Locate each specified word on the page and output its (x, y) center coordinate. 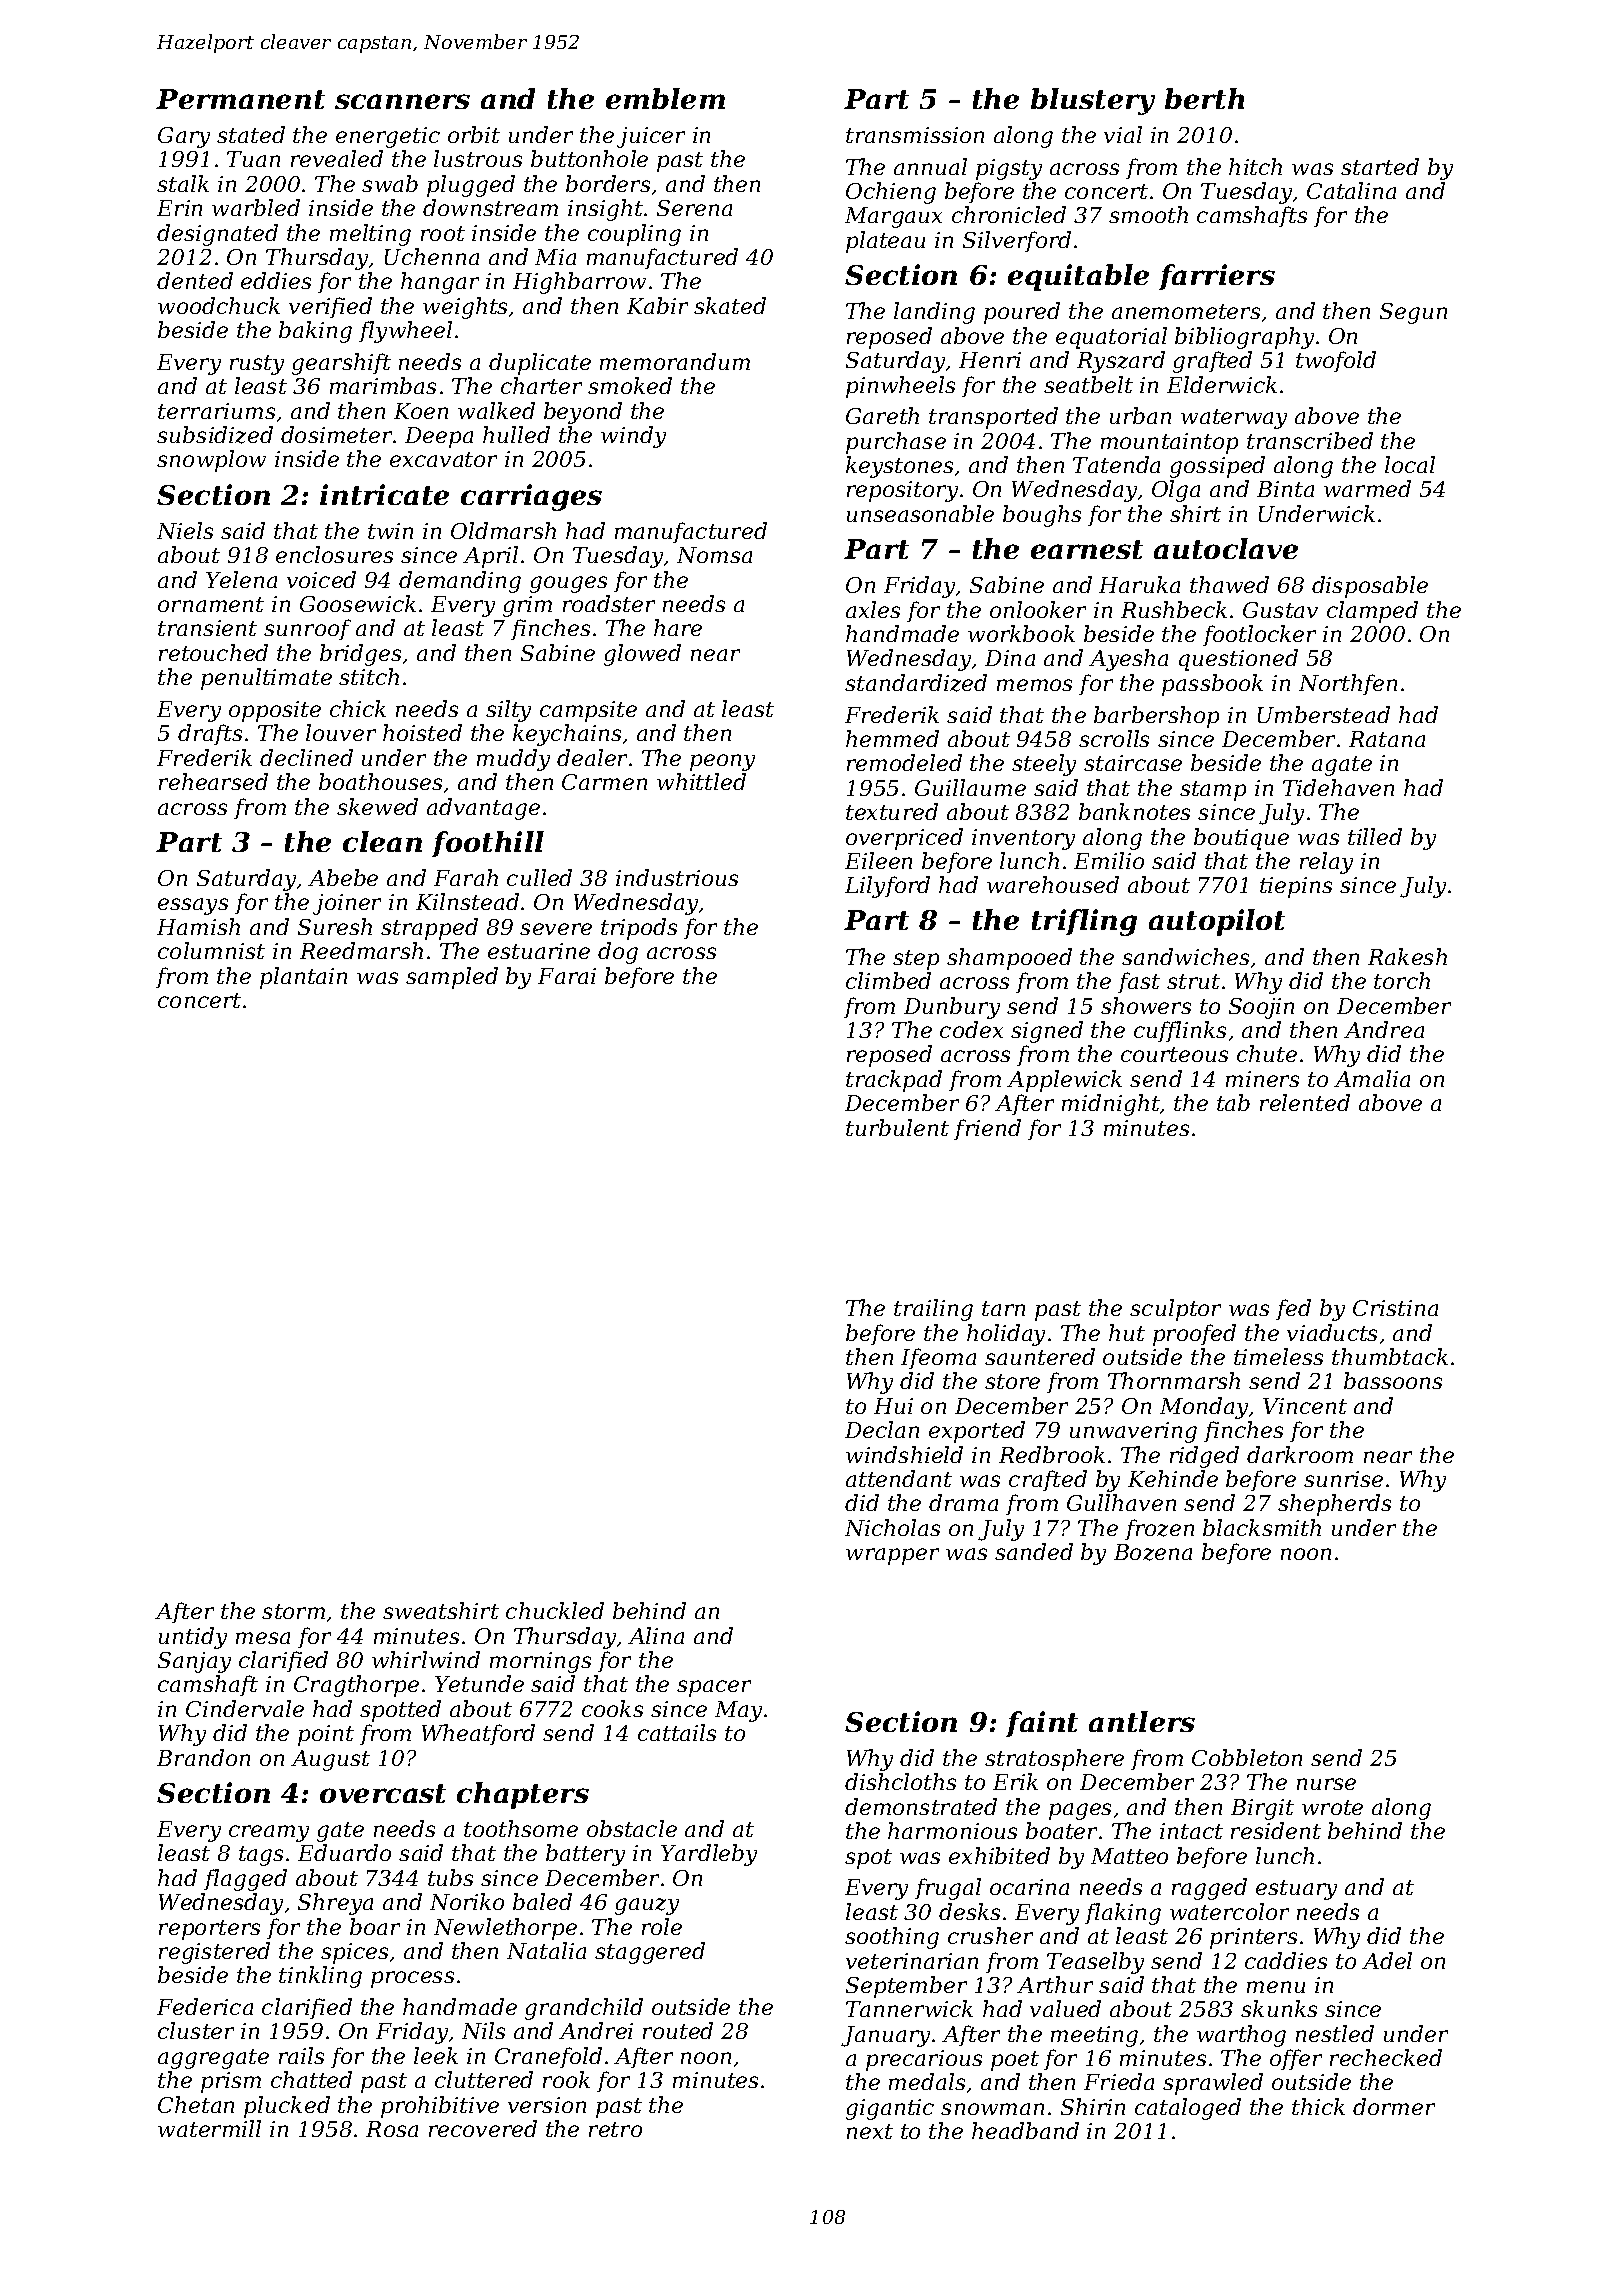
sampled (452, 978)
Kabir (657, 305)
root (443, 233)
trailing (933, 1310)
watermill (209, 2128)
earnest (1087, 549)
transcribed (1310, 440)
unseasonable (920, 513)
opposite (275, 711)
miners (1262, 1079)
